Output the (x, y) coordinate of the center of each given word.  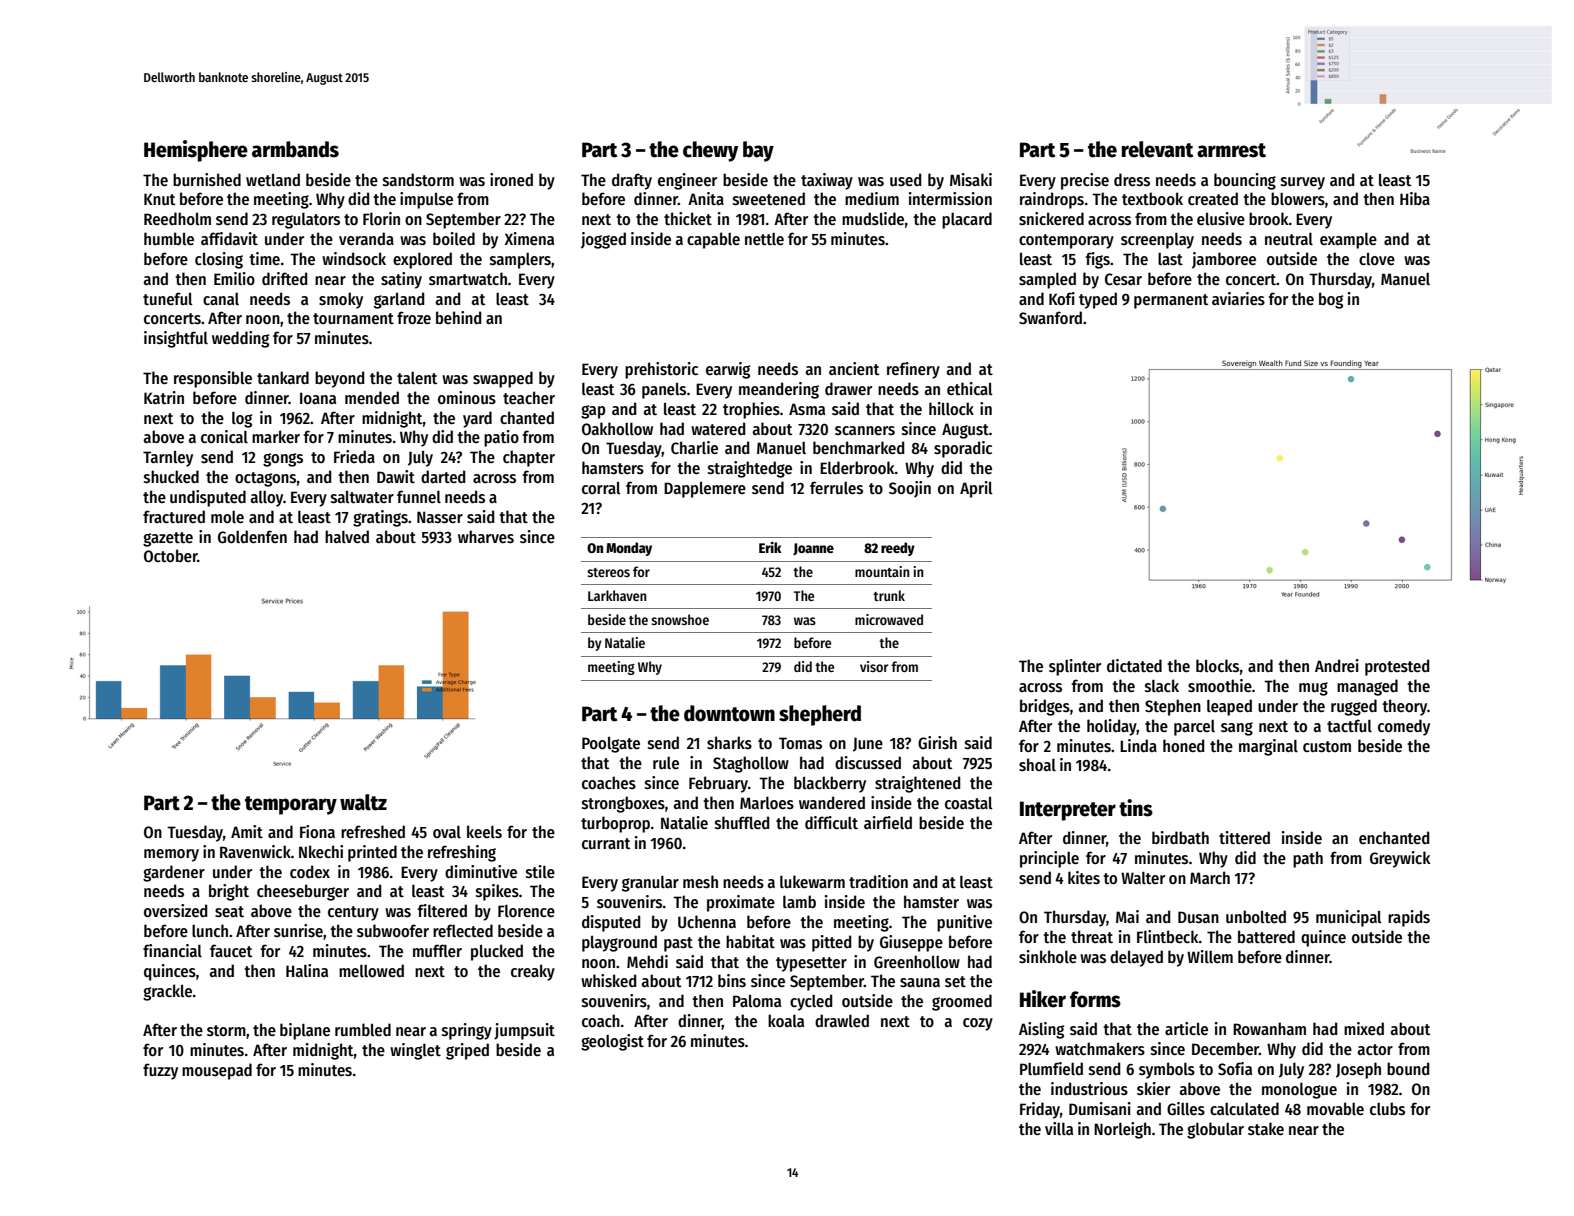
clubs (1387, 1108)
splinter (1075, 667)
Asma (807, 409)
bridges (1045, 707)
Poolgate (611, 744)
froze (414, 317)
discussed (868, 762)
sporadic (963, 449)
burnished (207, 179)
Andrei (1337, 665)
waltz (363, 802)
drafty (632, 181)
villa (1059, 1128)
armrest (1231, 150)
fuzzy (160, 1071)
